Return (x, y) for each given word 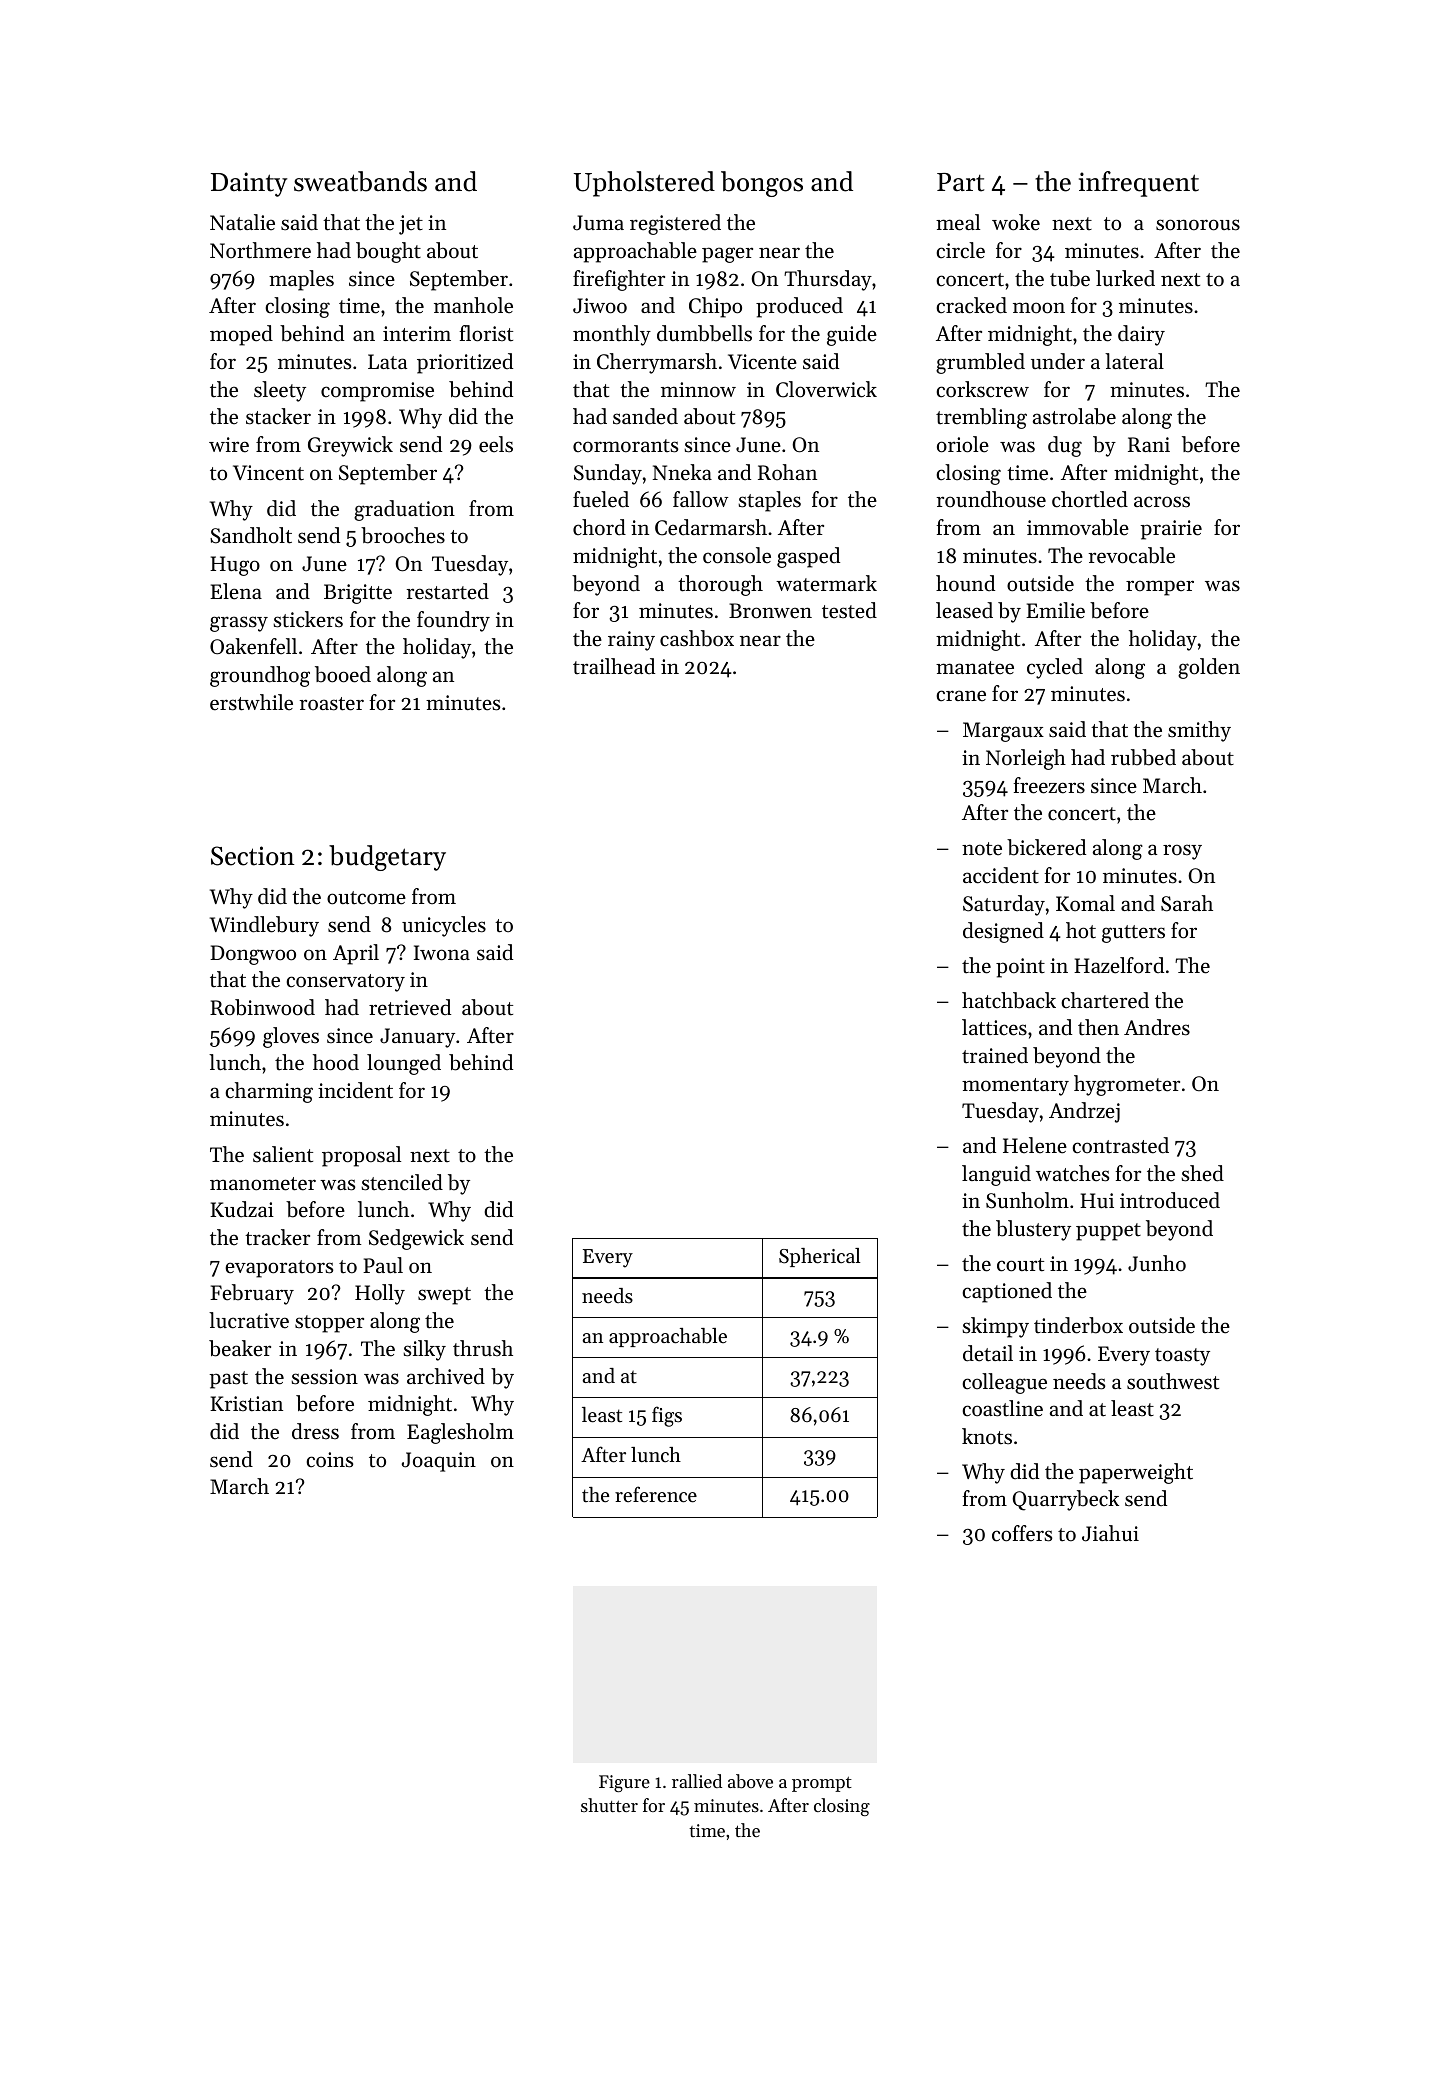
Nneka (682, 472)
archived (446, 1376)
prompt (822, 1784)
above (750, 1781)
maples (301, 280)
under (1058, 361)
